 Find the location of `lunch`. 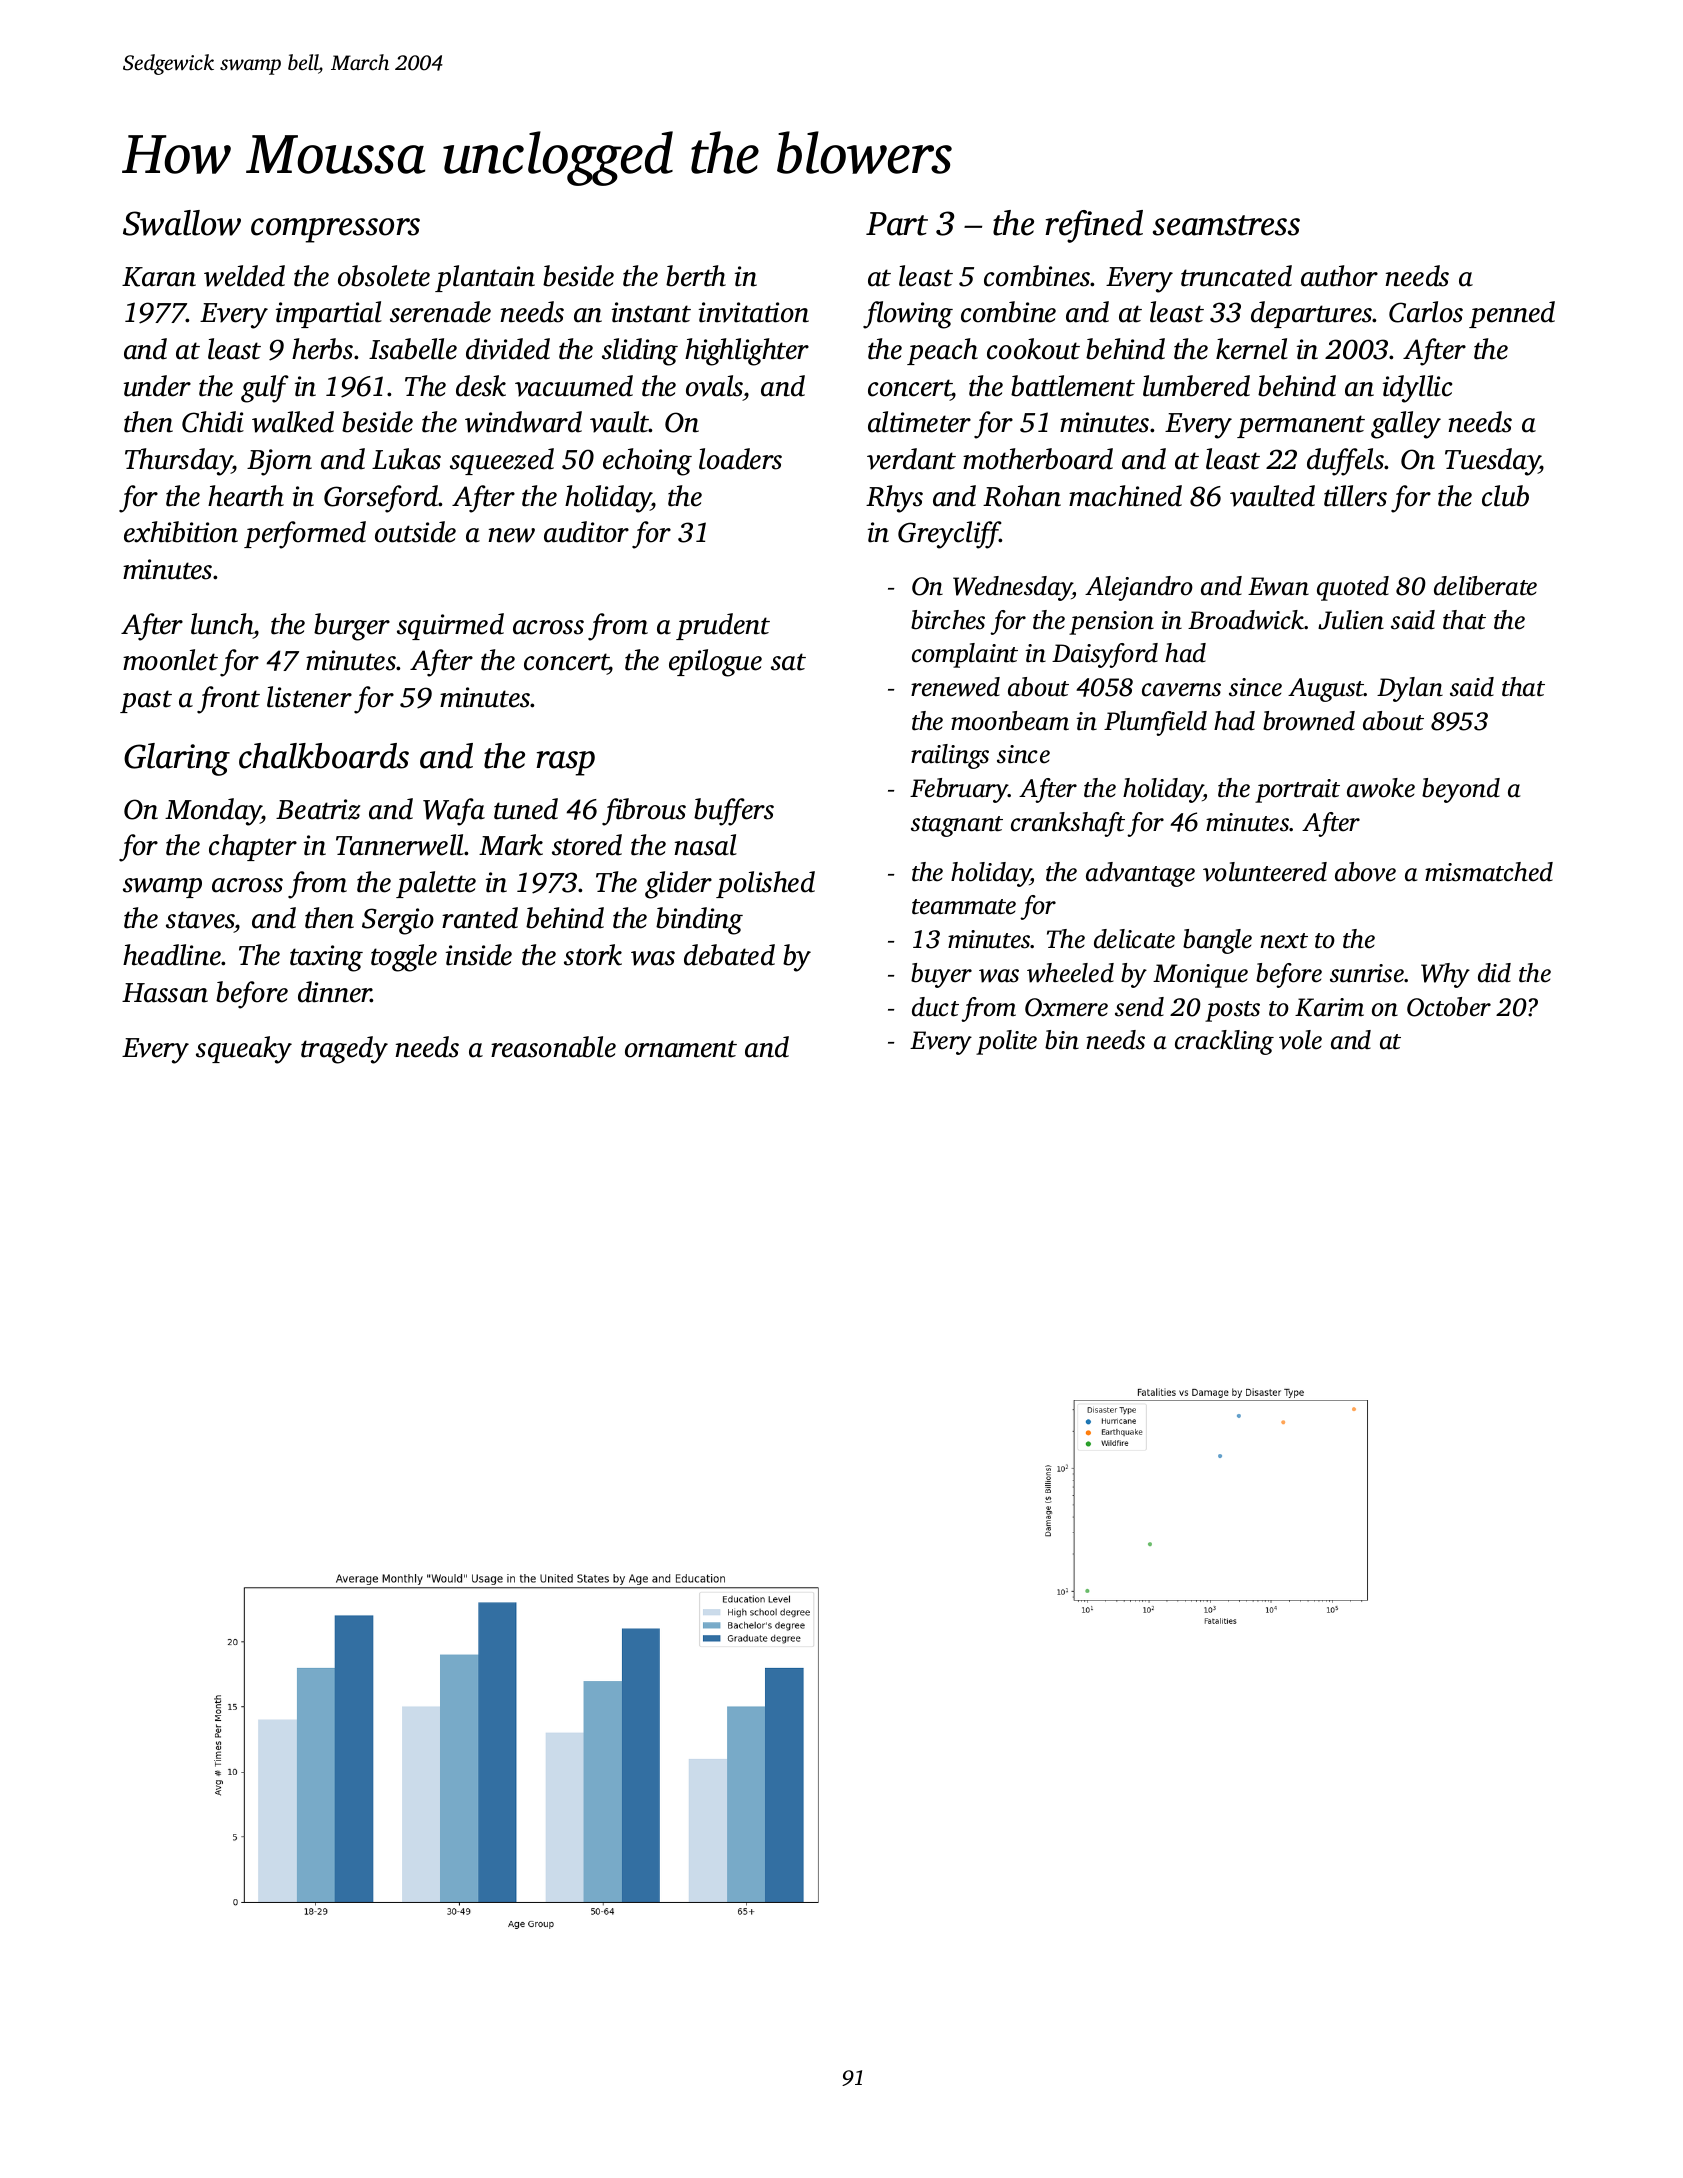

lunch is located at coordinates (222, 624).
